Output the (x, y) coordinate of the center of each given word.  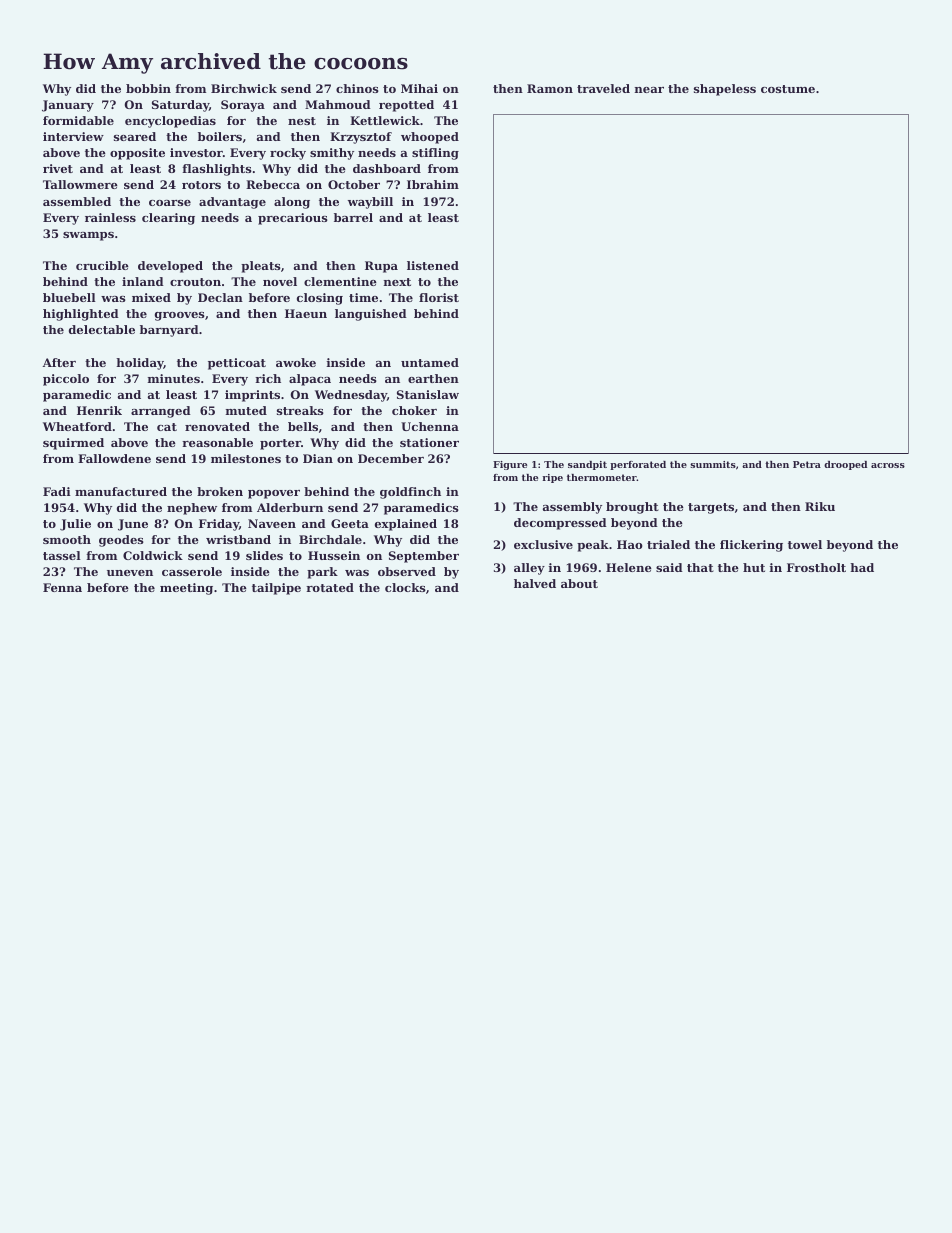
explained (406, 525)
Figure (510, 465)
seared (135, 136)
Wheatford (77, 426)
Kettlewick (385, 120)
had (862, 567)
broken (220, 491)
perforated (638, 465)
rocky (288, 154)
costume (788, 89)
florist (439, 297)
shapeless (725, 90)
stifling (435, 154)
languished (371, 315)
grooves (180, 316)
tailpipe (276, 589)
